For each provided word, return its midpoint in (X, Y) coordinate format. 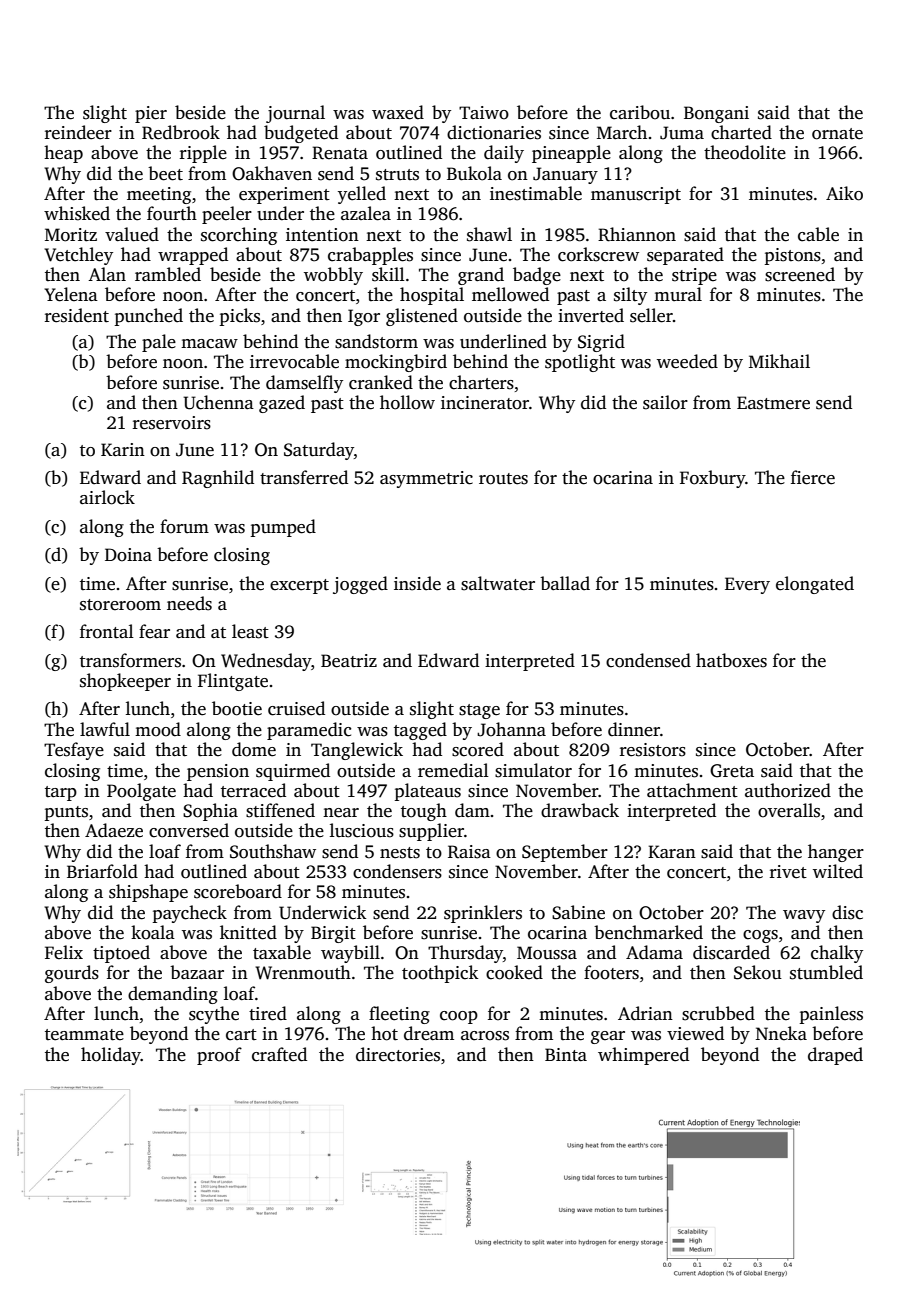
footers (611, 972)
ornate (837, 134)
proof (219, 1056)
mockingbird (396, 363)
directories (398, 1054)
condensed (648, 660)
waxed (398, 112)
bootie (237, 708)
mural (678, 294)
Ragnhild (218, 479)
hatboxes (731, 660)
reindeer (78, 132)
